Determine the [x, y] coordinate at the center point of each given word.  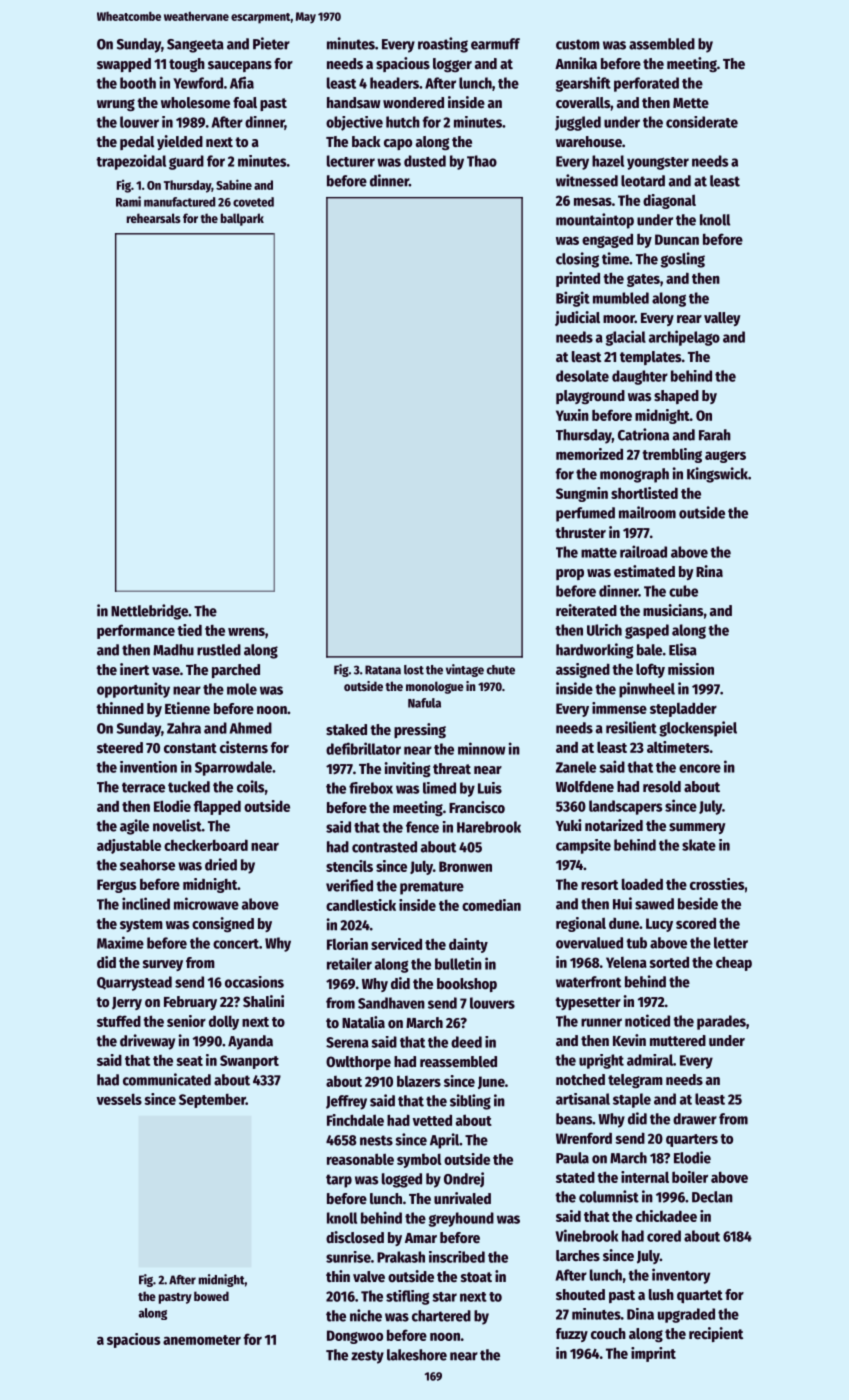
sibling [470, 1102]
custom [578, 44]
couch [608, 1333]
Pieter [271, 43]
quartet [700, 1296]
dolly [224, 1022]
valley [722, 319]
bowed [211, 1296]
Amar [421, 1238]
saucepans [240, 66]
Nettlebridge [149, 612]
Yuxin [572, 415]
